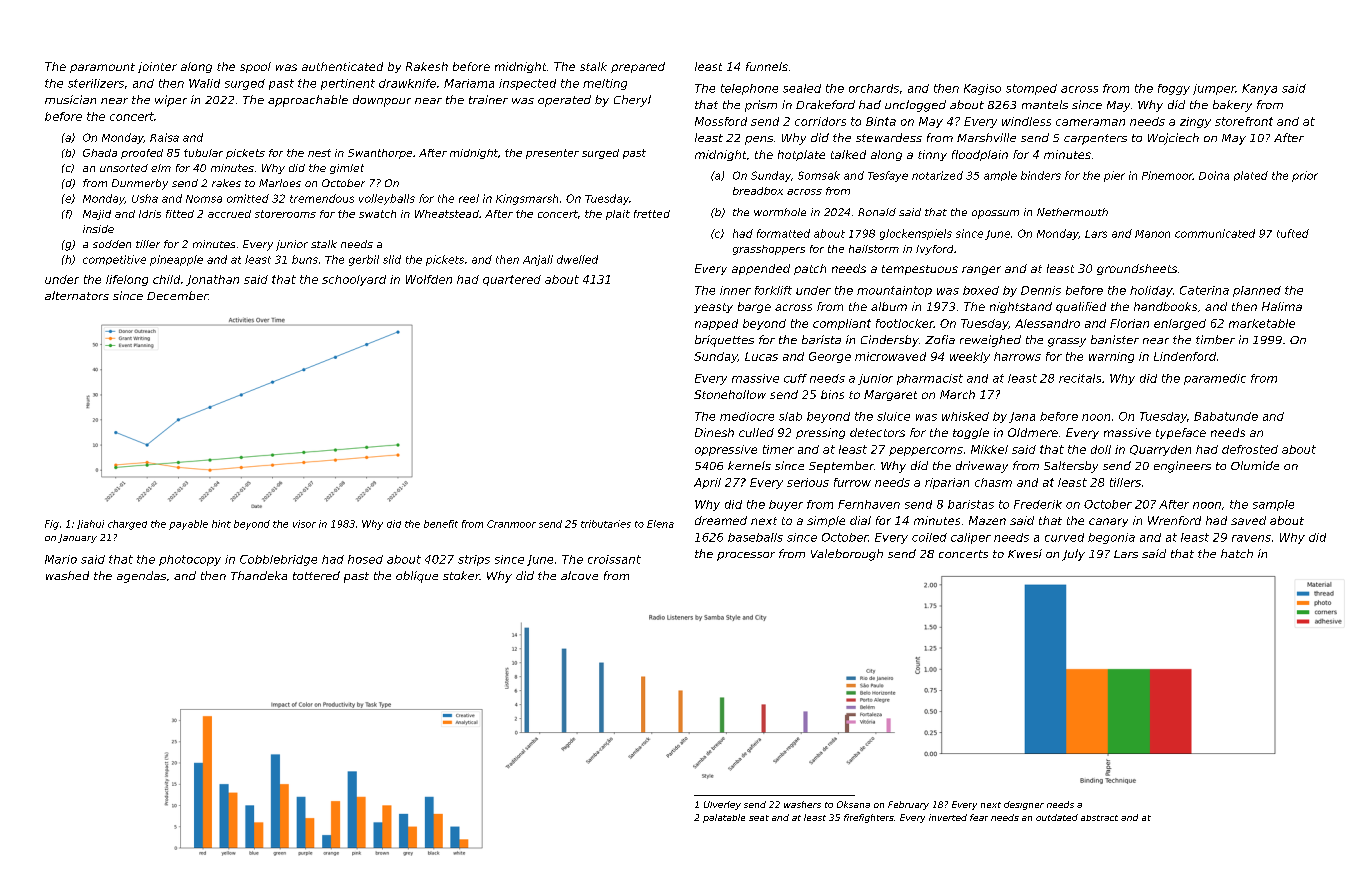 The width and height of the screenshot is (1372, 887). What do you see at coordinates (67, 575) in the screenshot?
I see `washed` at bounding box center [67, 575].
